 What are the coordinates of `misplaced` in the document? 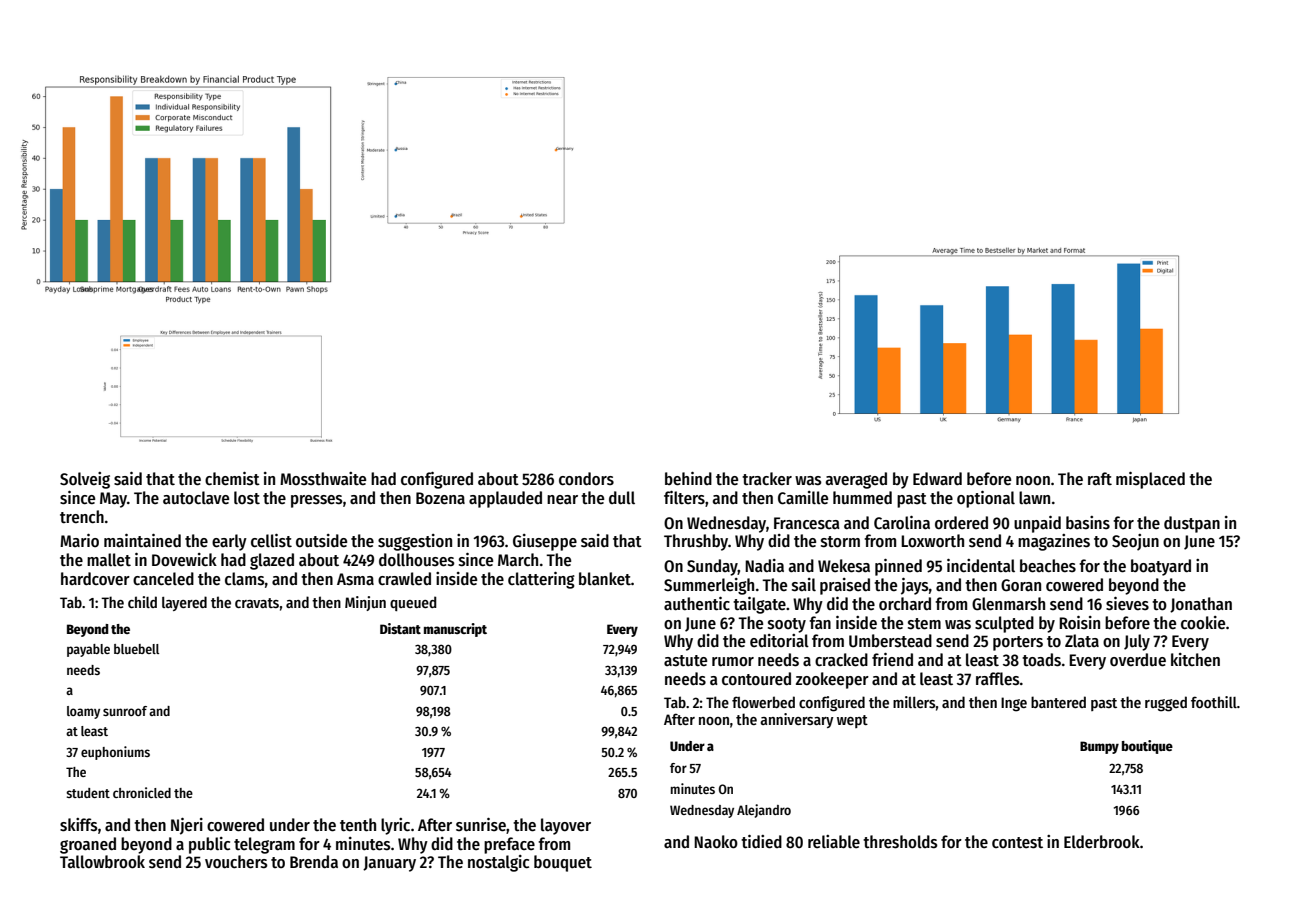 It's located at (1150, 480).
